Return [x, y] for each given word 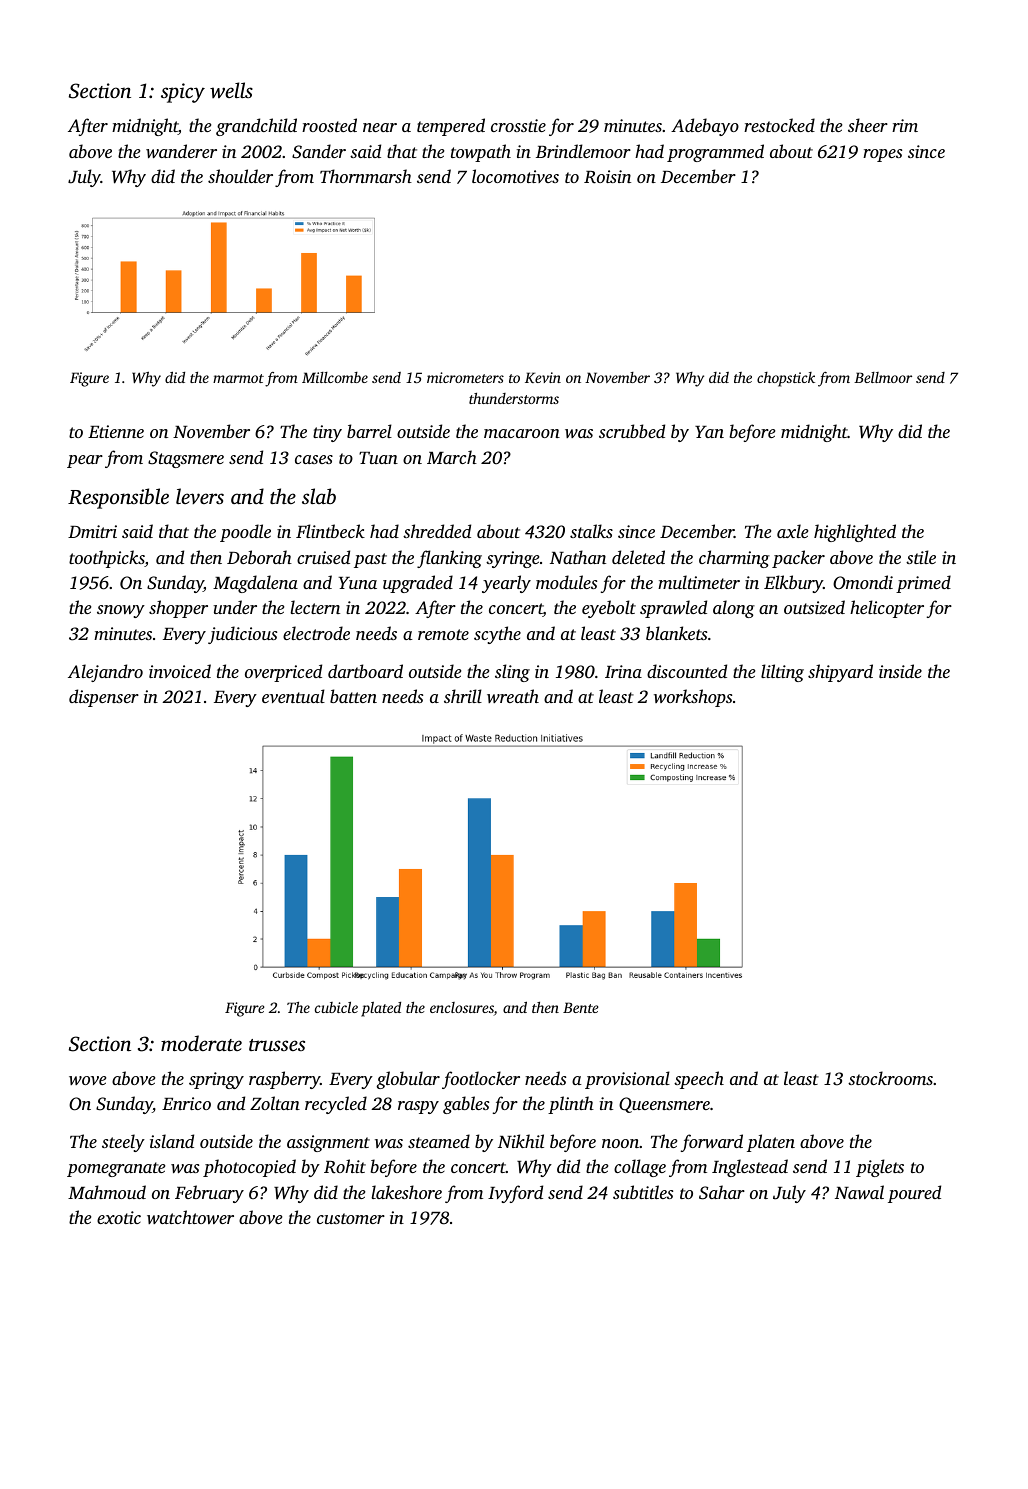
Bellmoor [883, 377]
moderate [201, 1043]
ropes [882, 155]
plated [381, 1009]
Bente [580, 1007]
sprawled [673, 609]
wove [87, 1080]
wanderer [181, 151]
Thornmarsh [366, 176]
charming [734, 559]
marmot [238, 378]
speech [699, 1080]
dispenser [104, 698]
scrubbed [632, 431]
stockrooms [890, 1078]
